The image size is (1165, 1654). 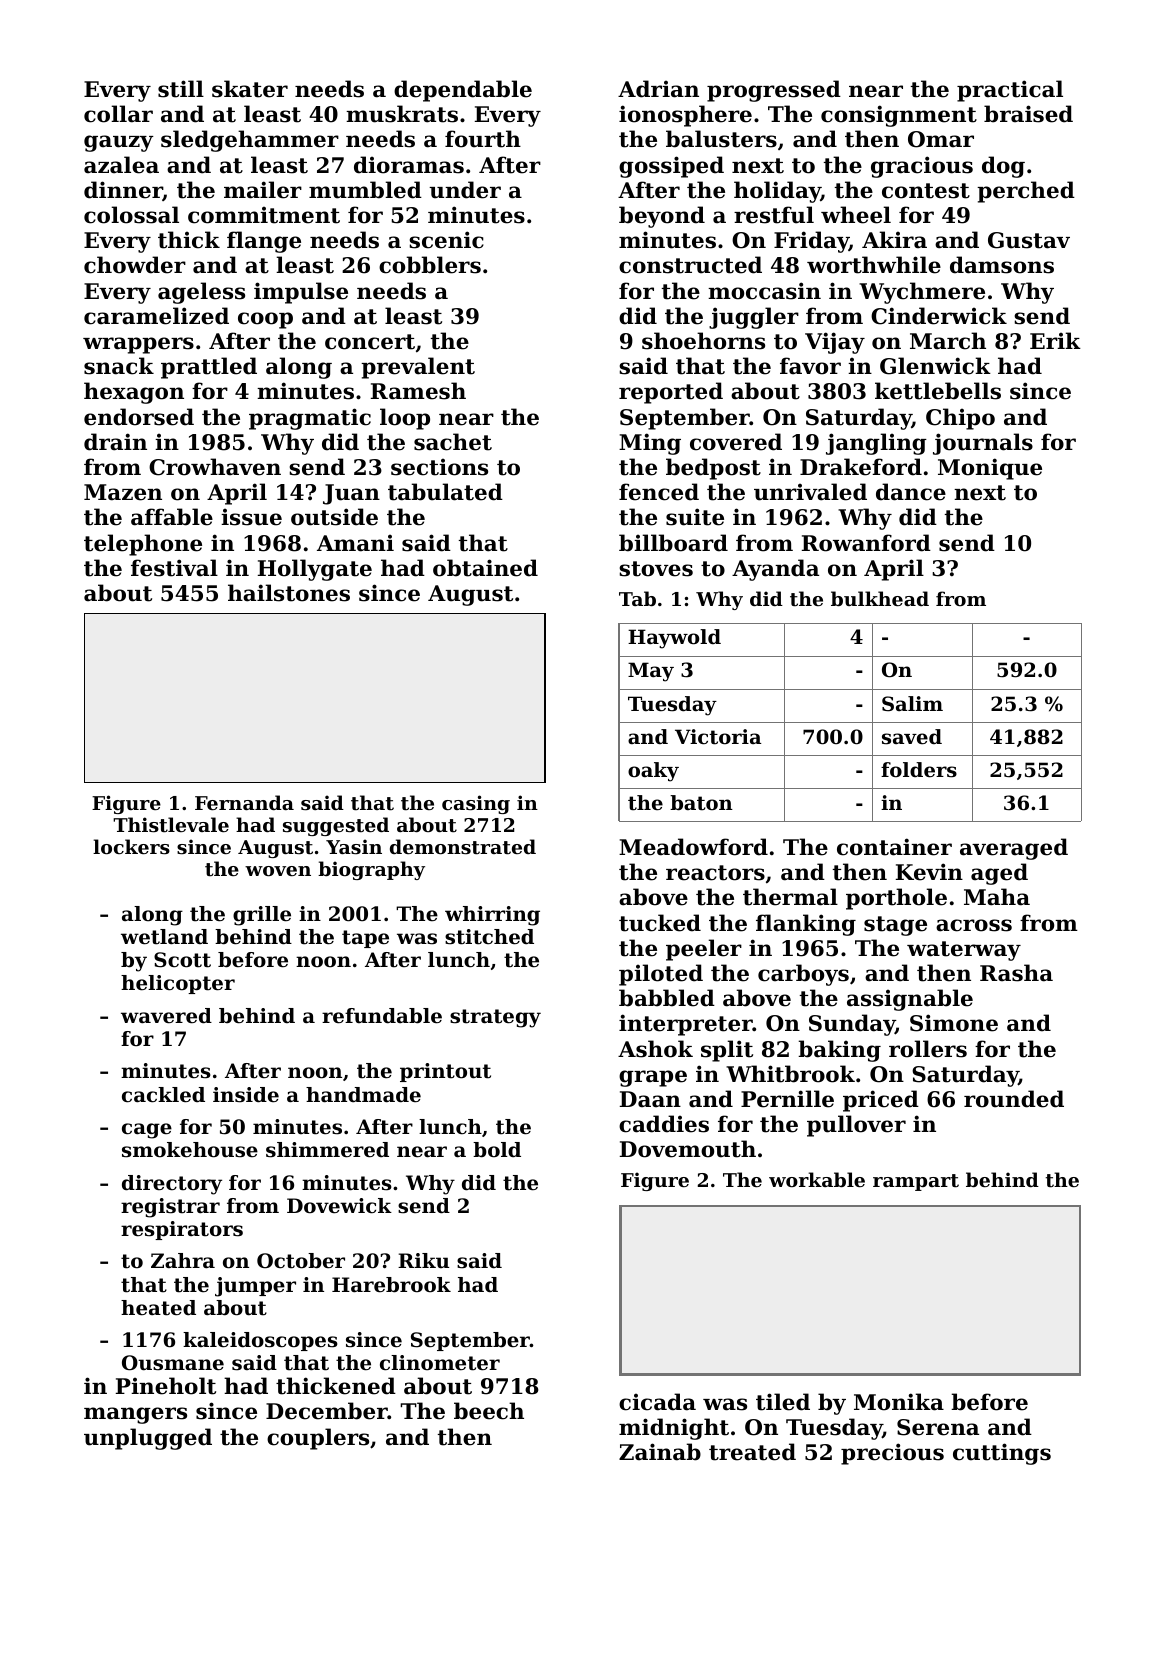 What do you see at coordinates (866, 543) in the page?
I see `Rowanford` at bounding box center [866, 543].
